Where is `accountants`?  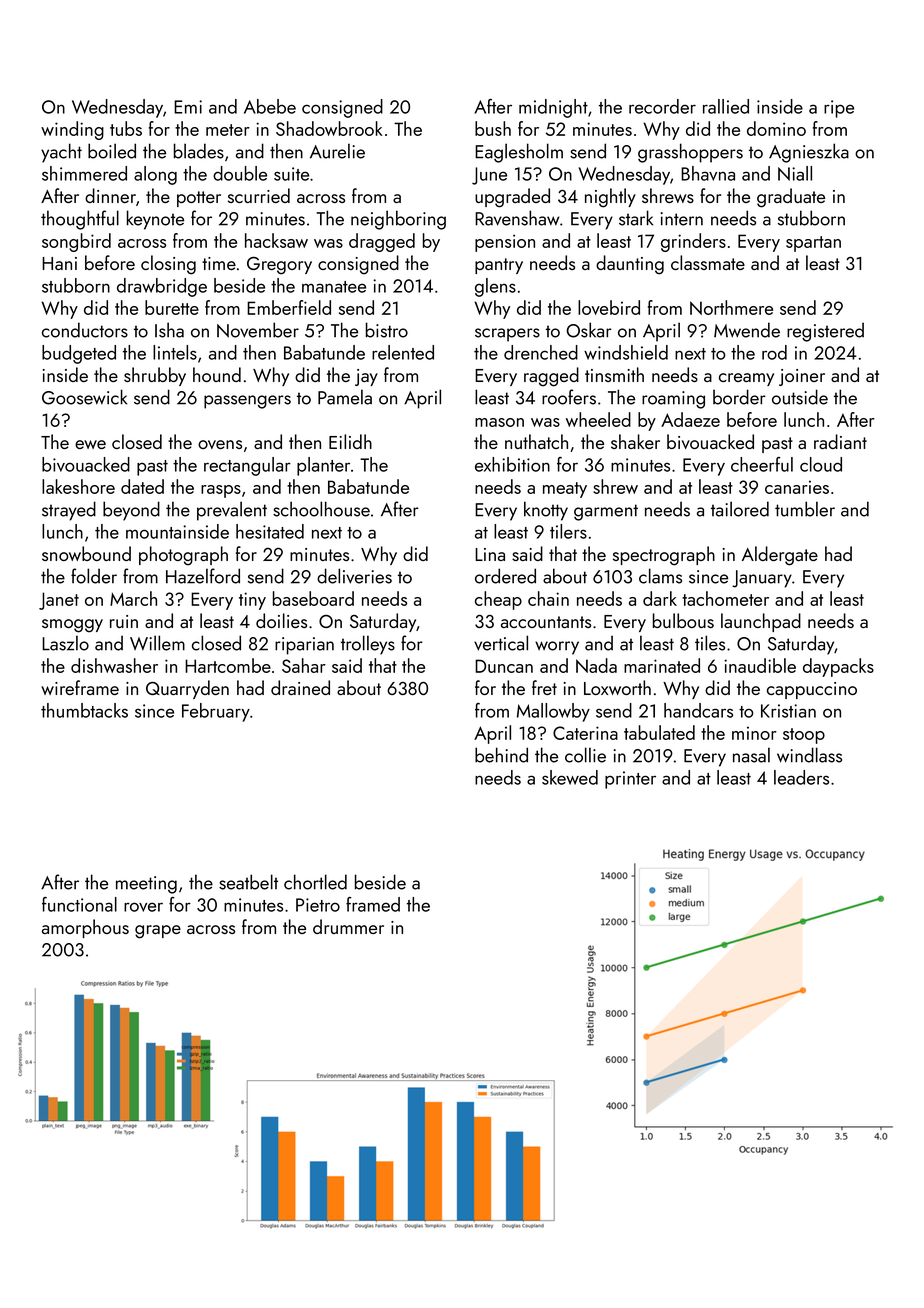 accountants is located at coordinates (546, 622).
